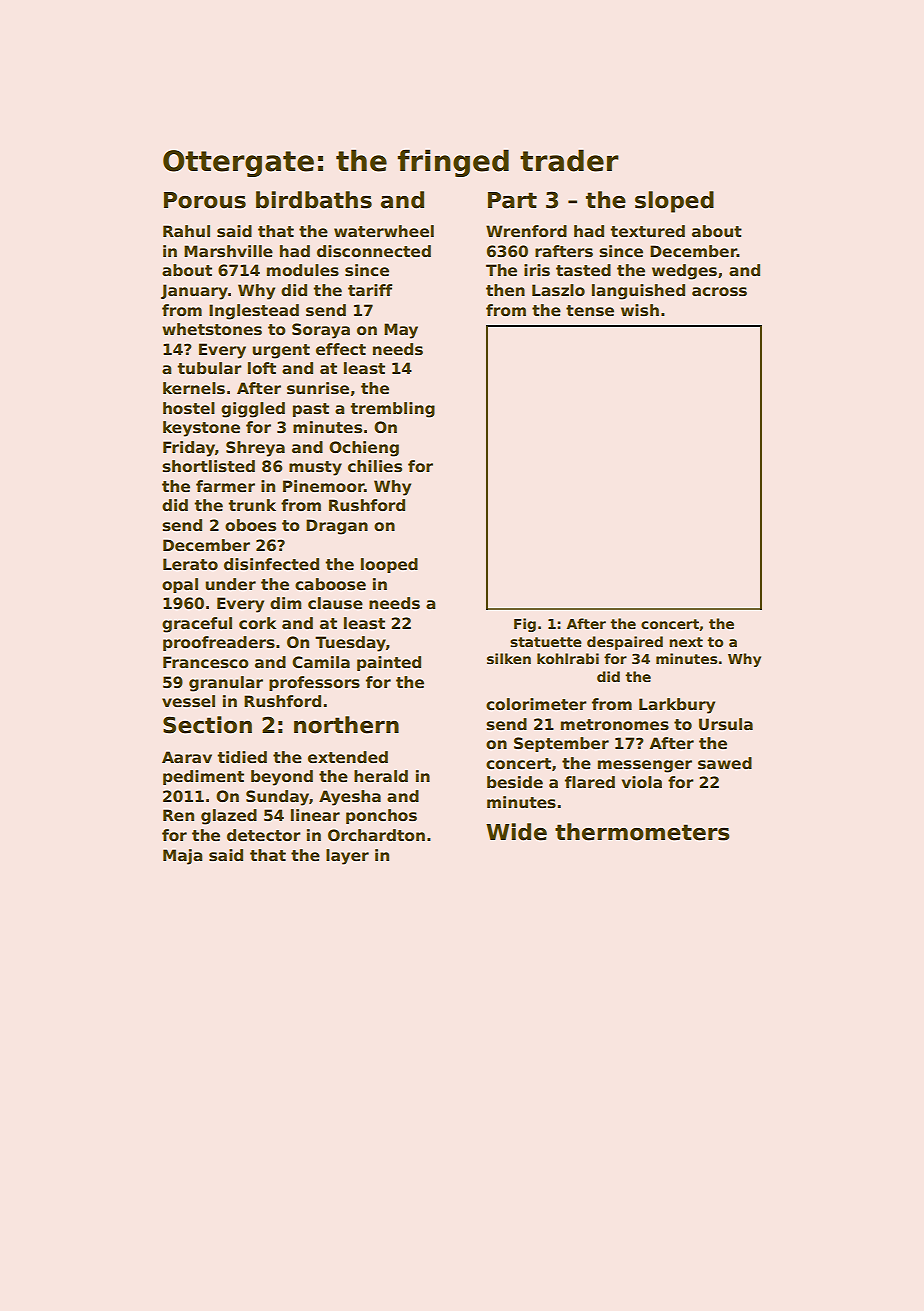 Image resolution: width=924 pixels, height=1311 pixels. What do you see at coordinates (674, 202) in the screenshot?
I see `sloped` at bounding box center [674, 202].
